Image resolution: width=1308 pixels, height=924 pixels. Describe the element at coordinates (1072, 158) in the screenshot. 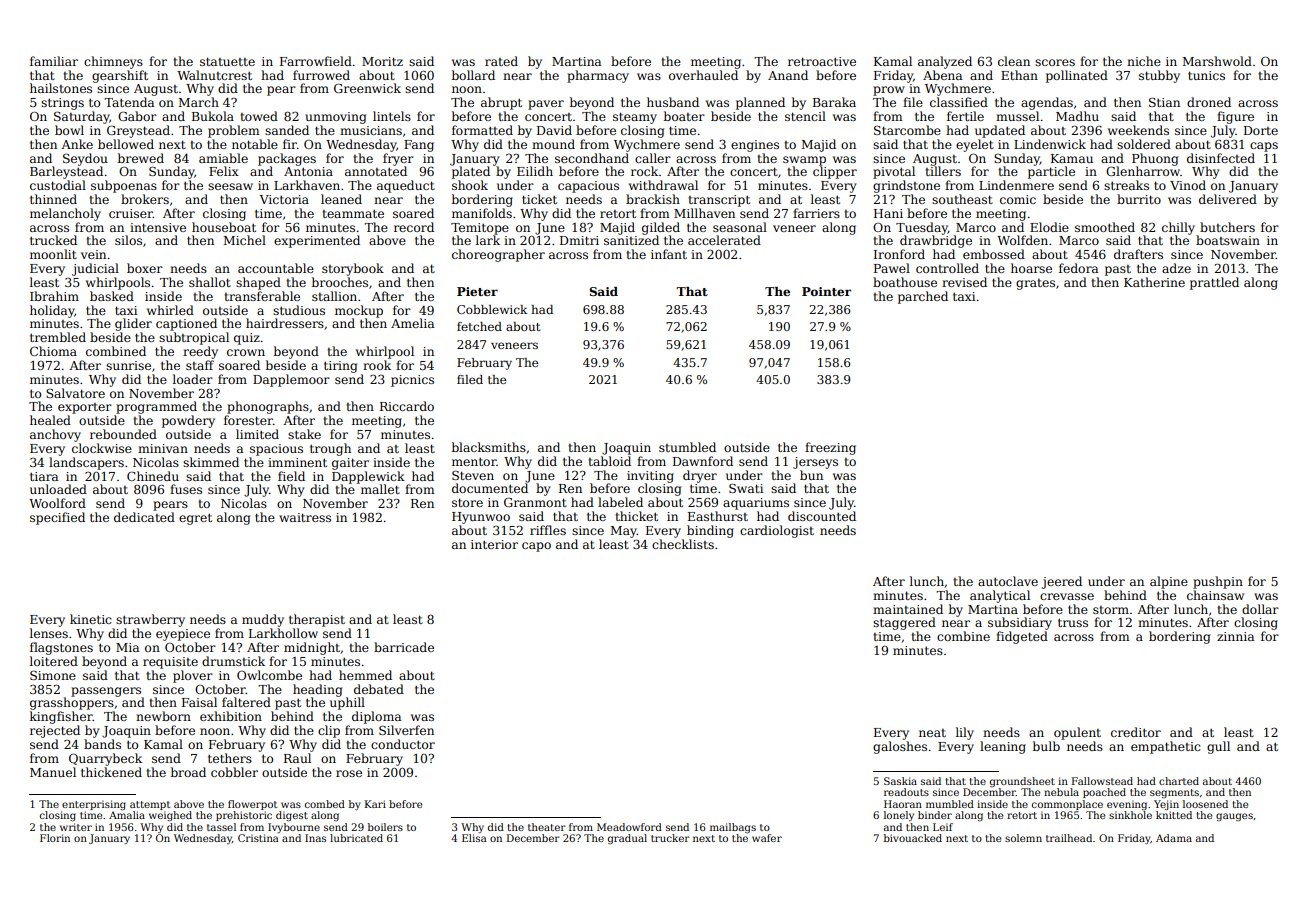

I see `Kamau` at that location.
